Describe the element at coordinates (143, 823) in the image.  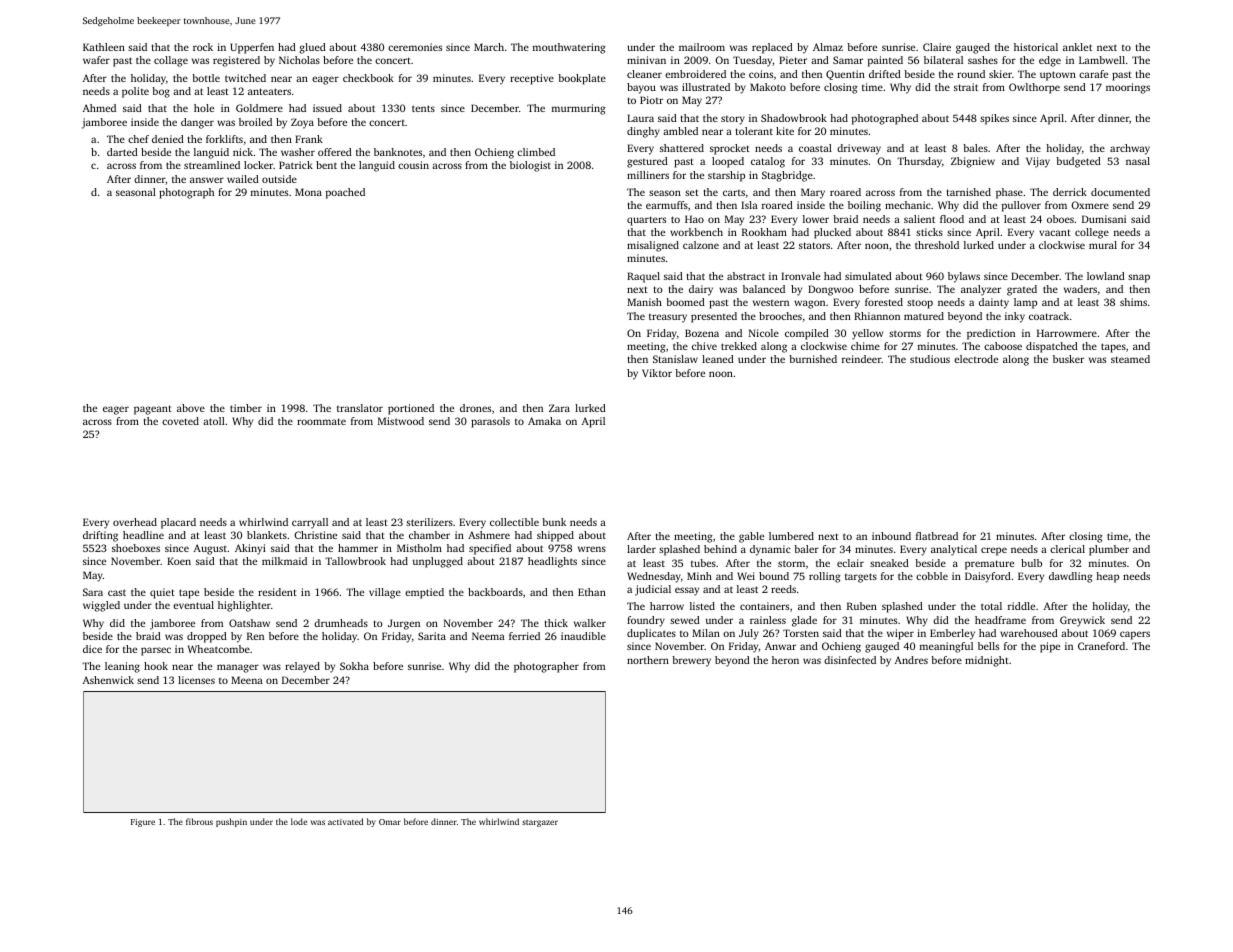
I see `Figure` at that location.
